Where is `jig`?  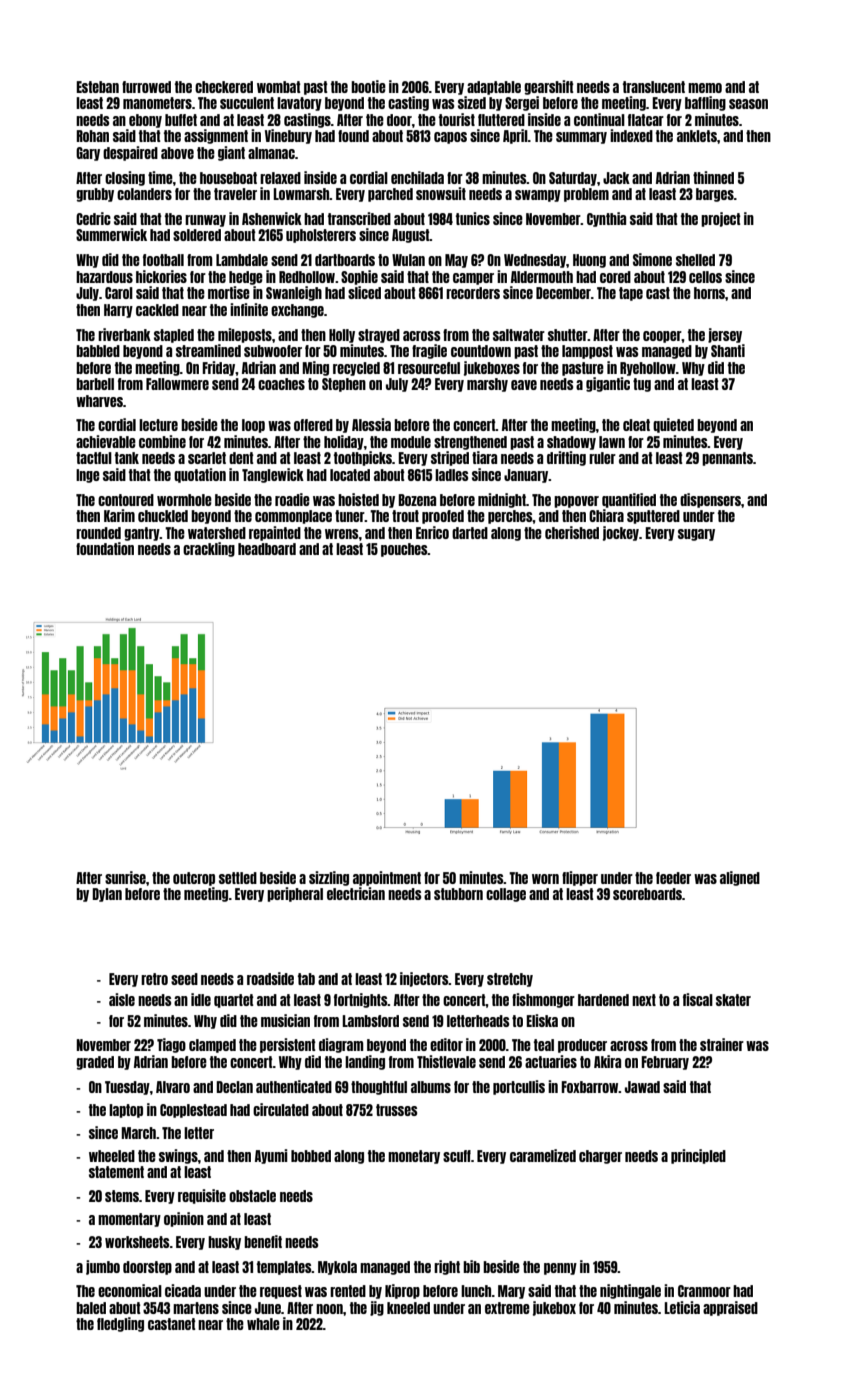
jig is located at coordinates (377, 1308).
